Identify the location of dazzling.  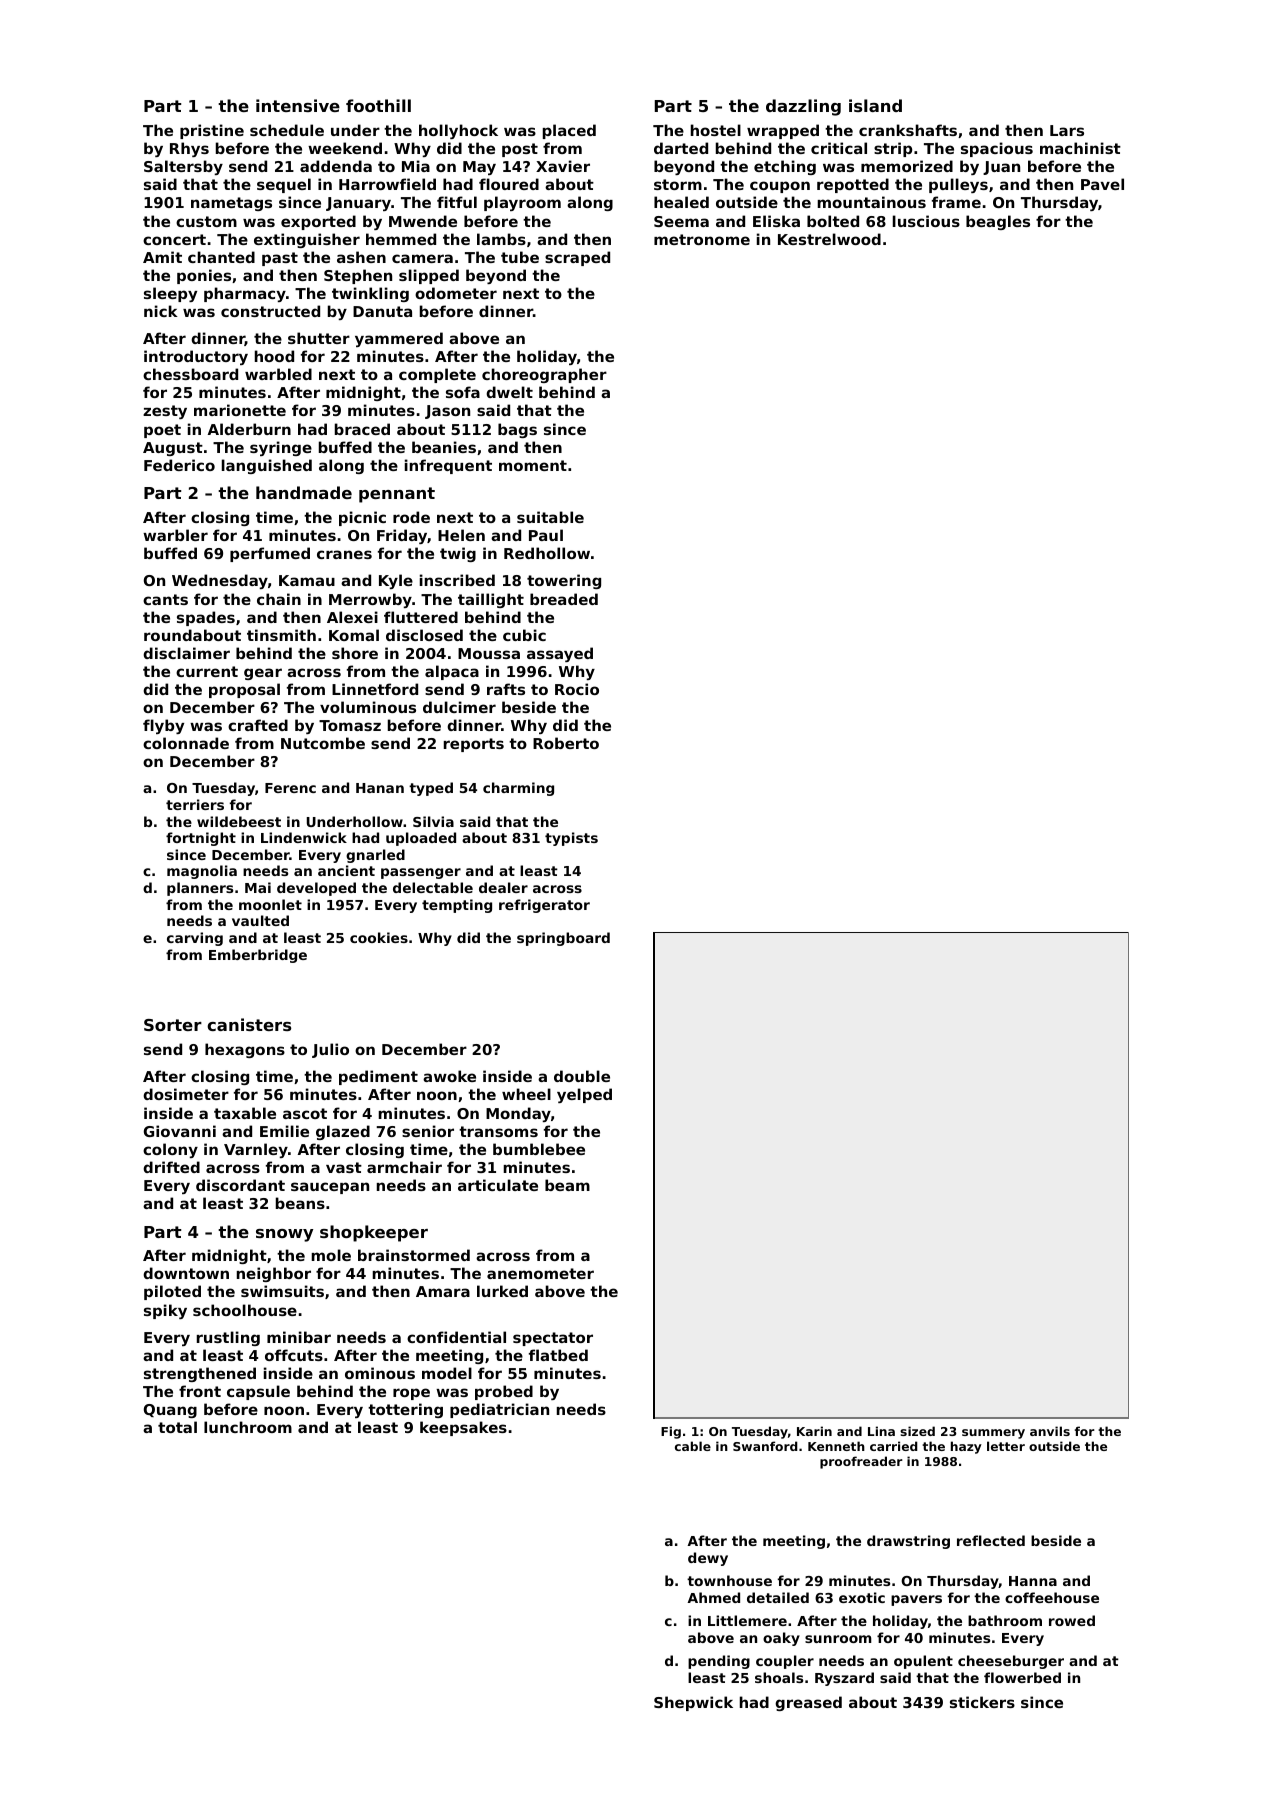
(803, 107).
